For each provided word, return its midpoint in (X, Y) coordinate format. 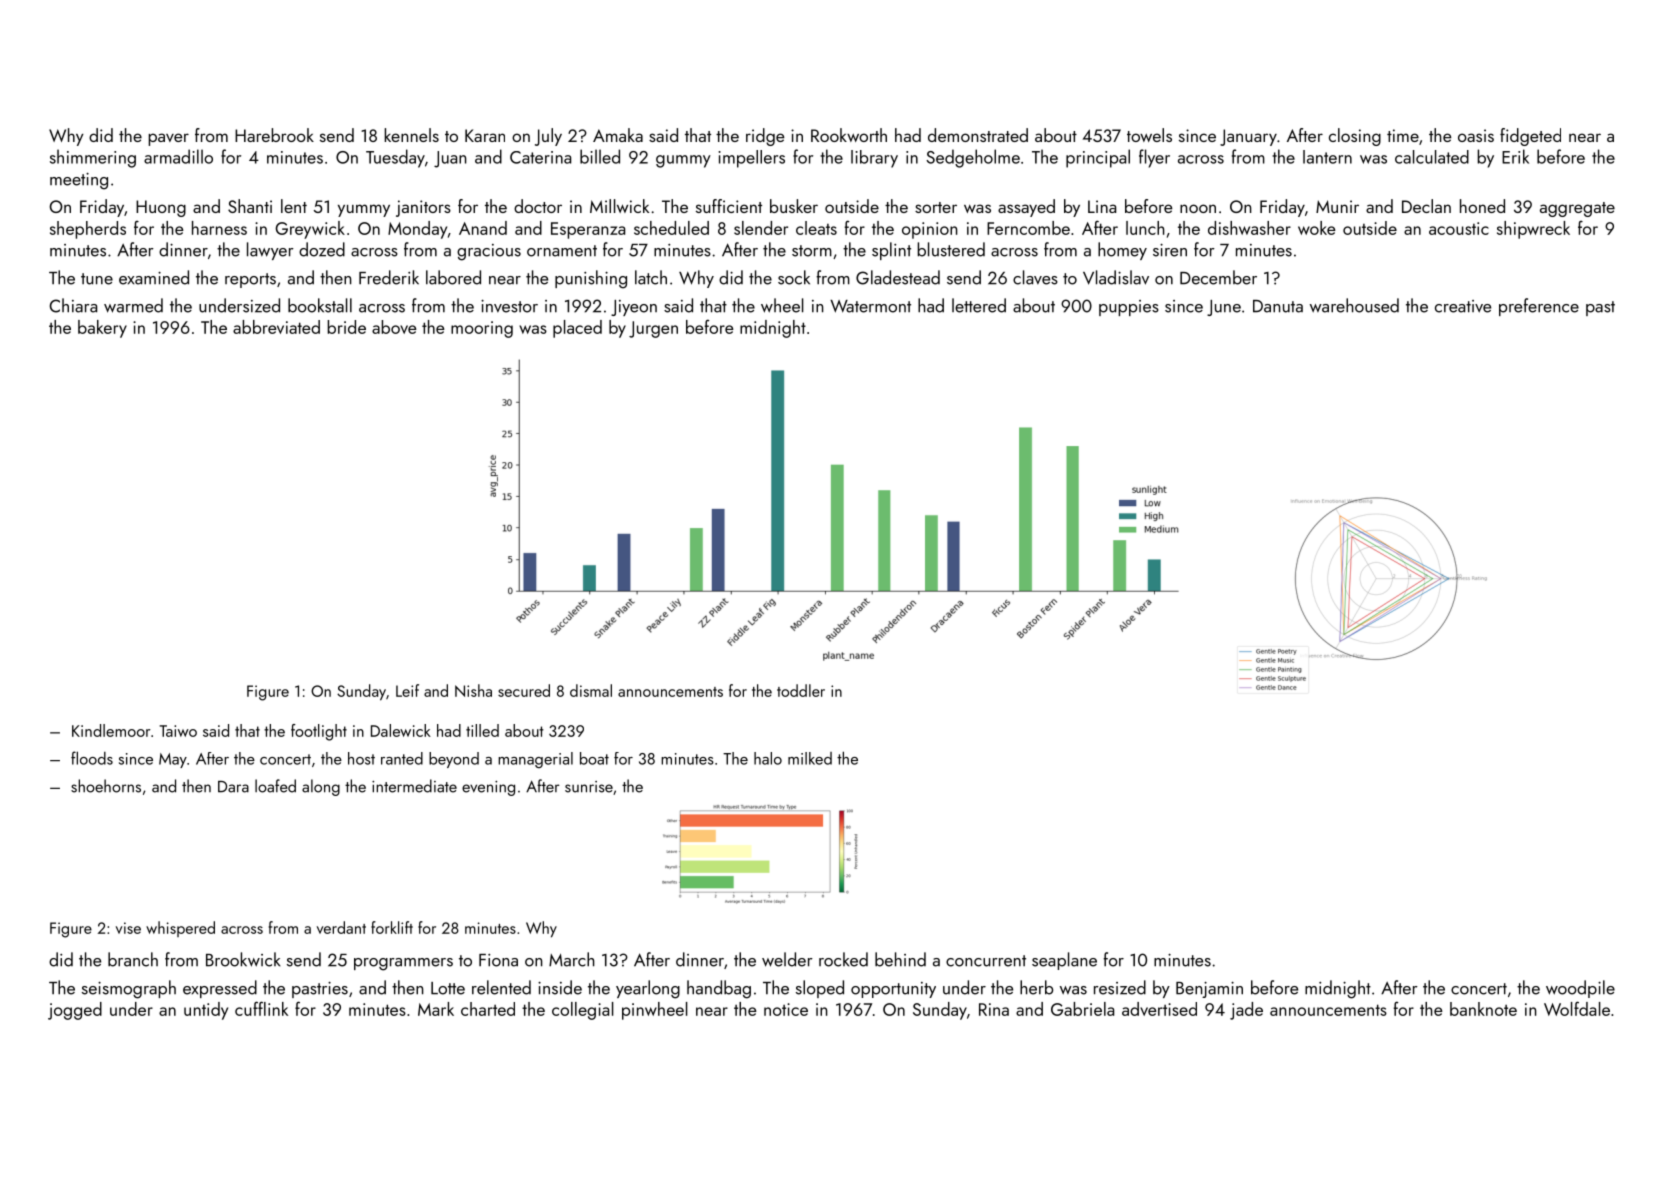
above (394, 327)
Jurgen (653, 329)
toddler (801, 690)
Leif (407, 690)
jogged (75, 1011)
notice (786, 1009)
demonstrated (978, 135)
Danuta (1278, 306)
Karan (485, 135)
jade (1246, 1011)
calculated (1432, 157)
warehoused (1354, 305)
